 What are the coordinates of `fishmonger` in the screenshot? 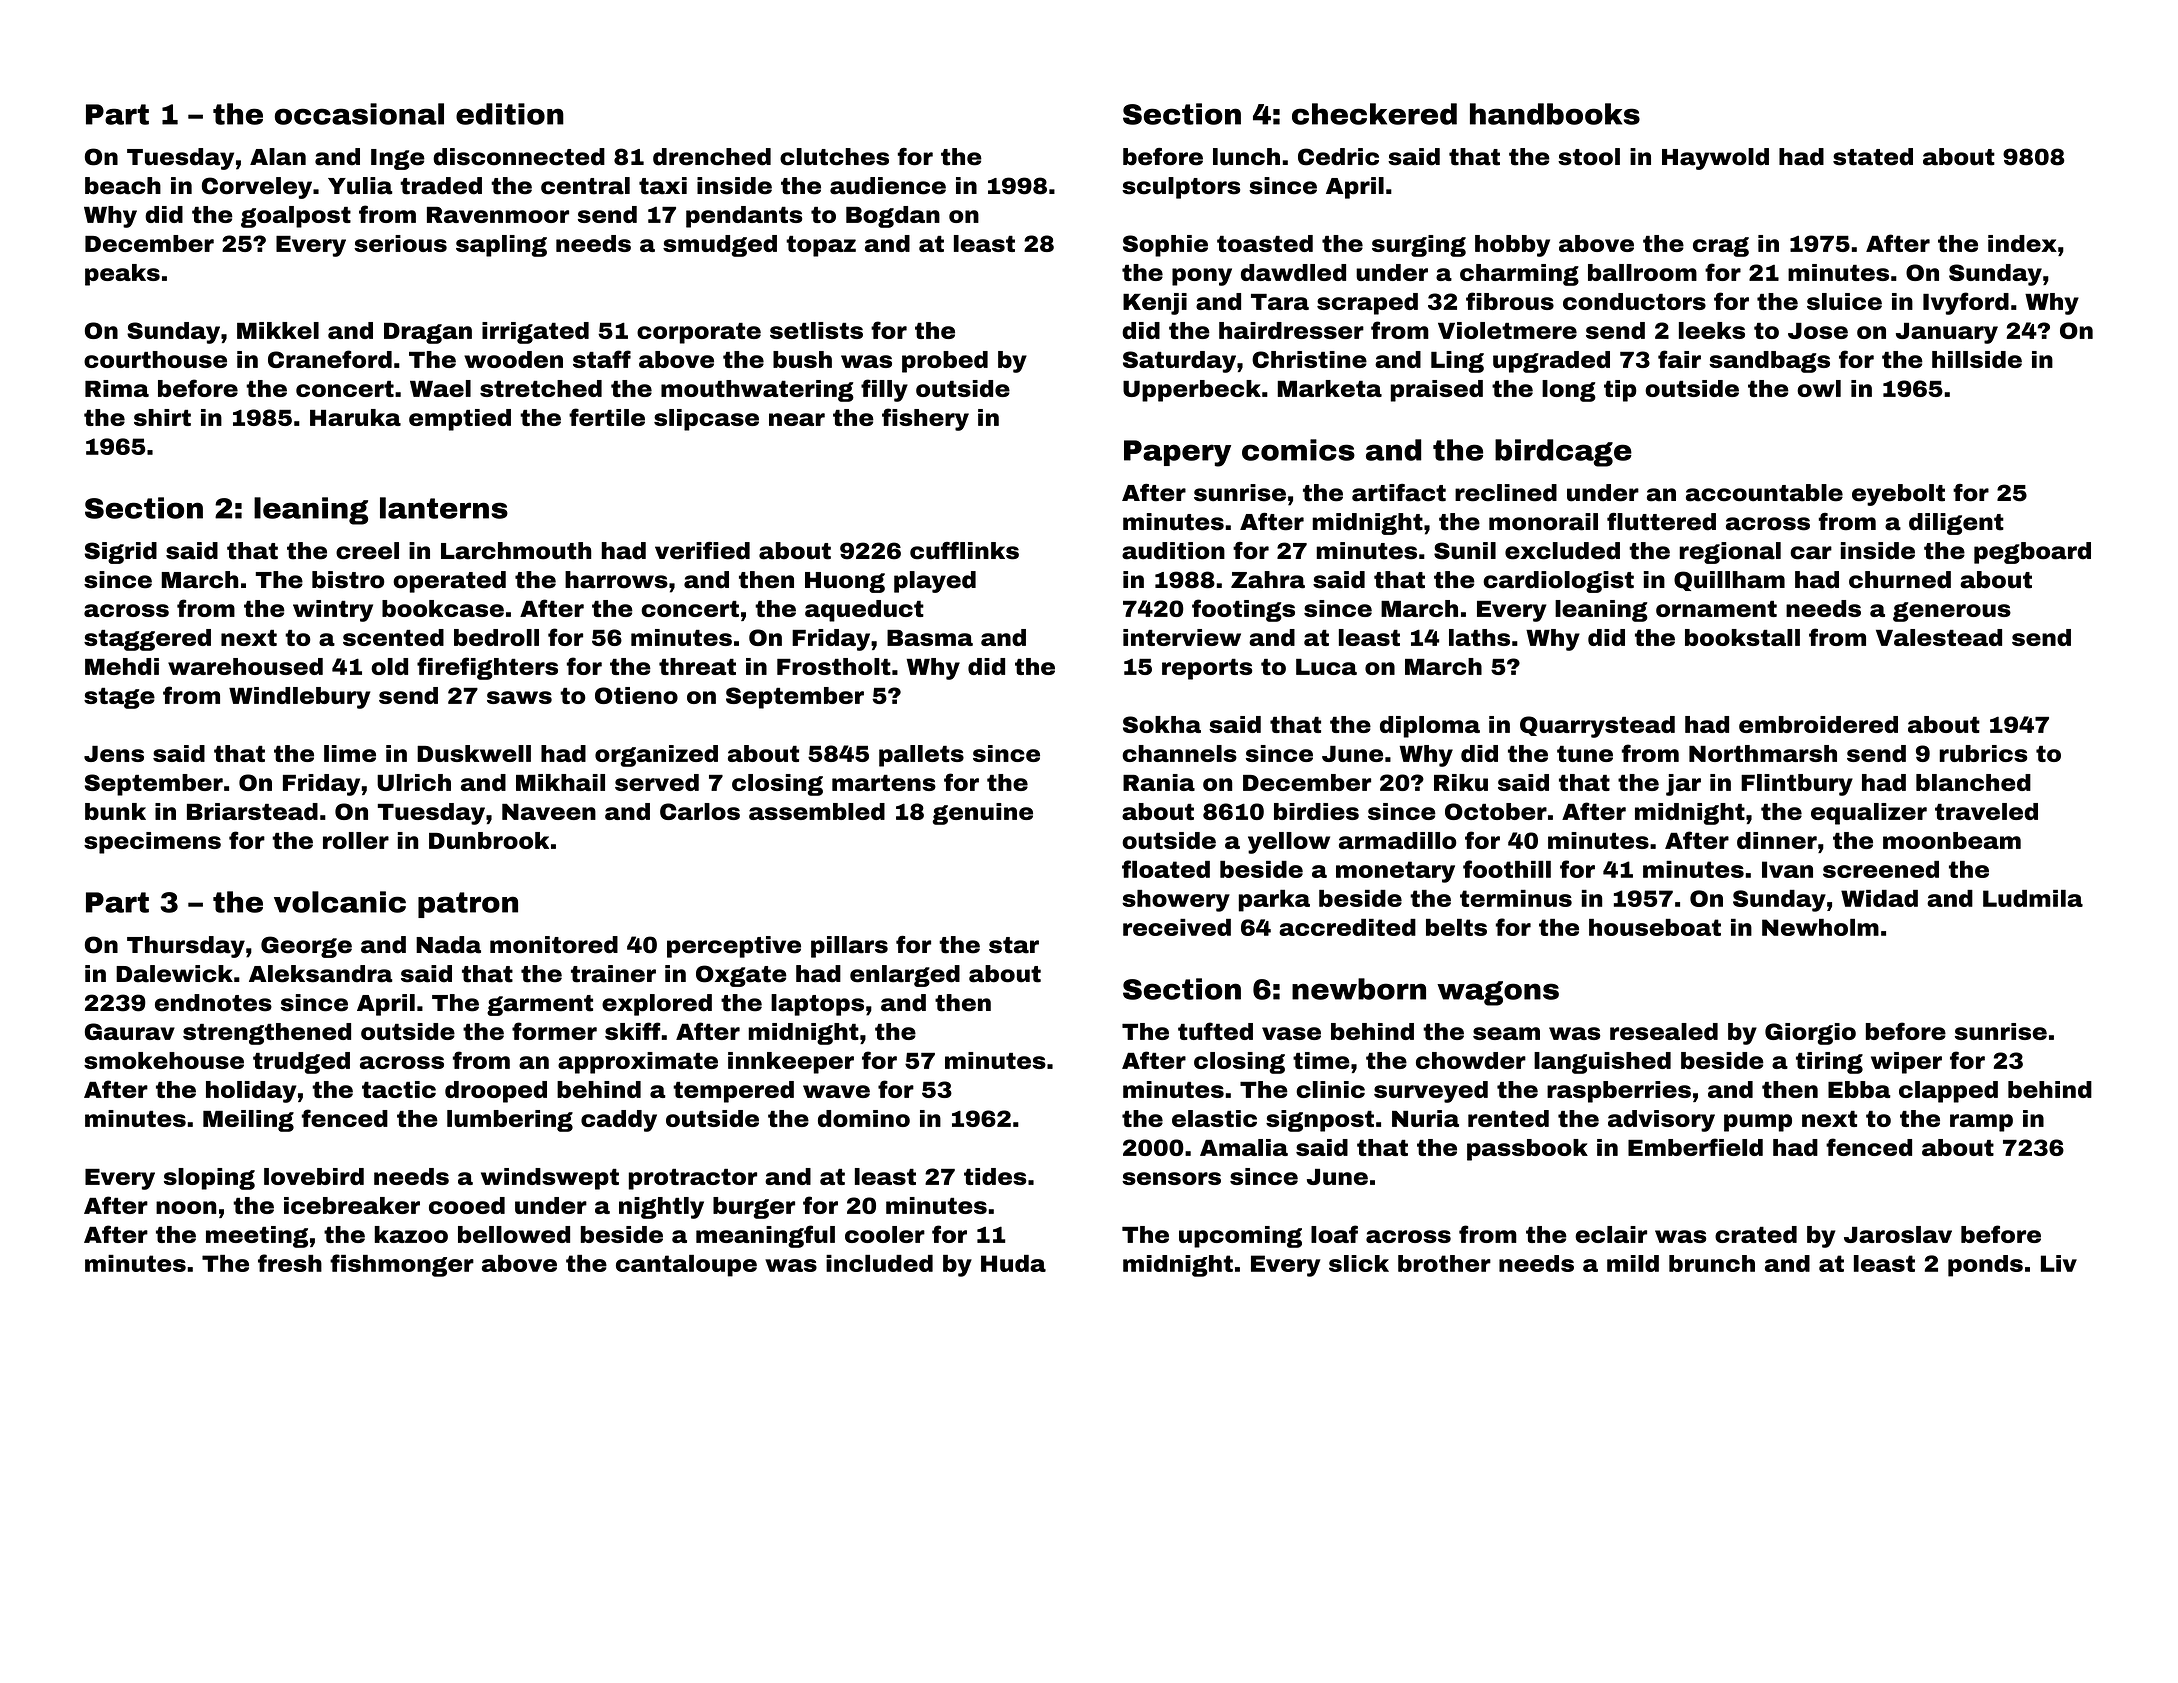 It's located at (402, 1265).
